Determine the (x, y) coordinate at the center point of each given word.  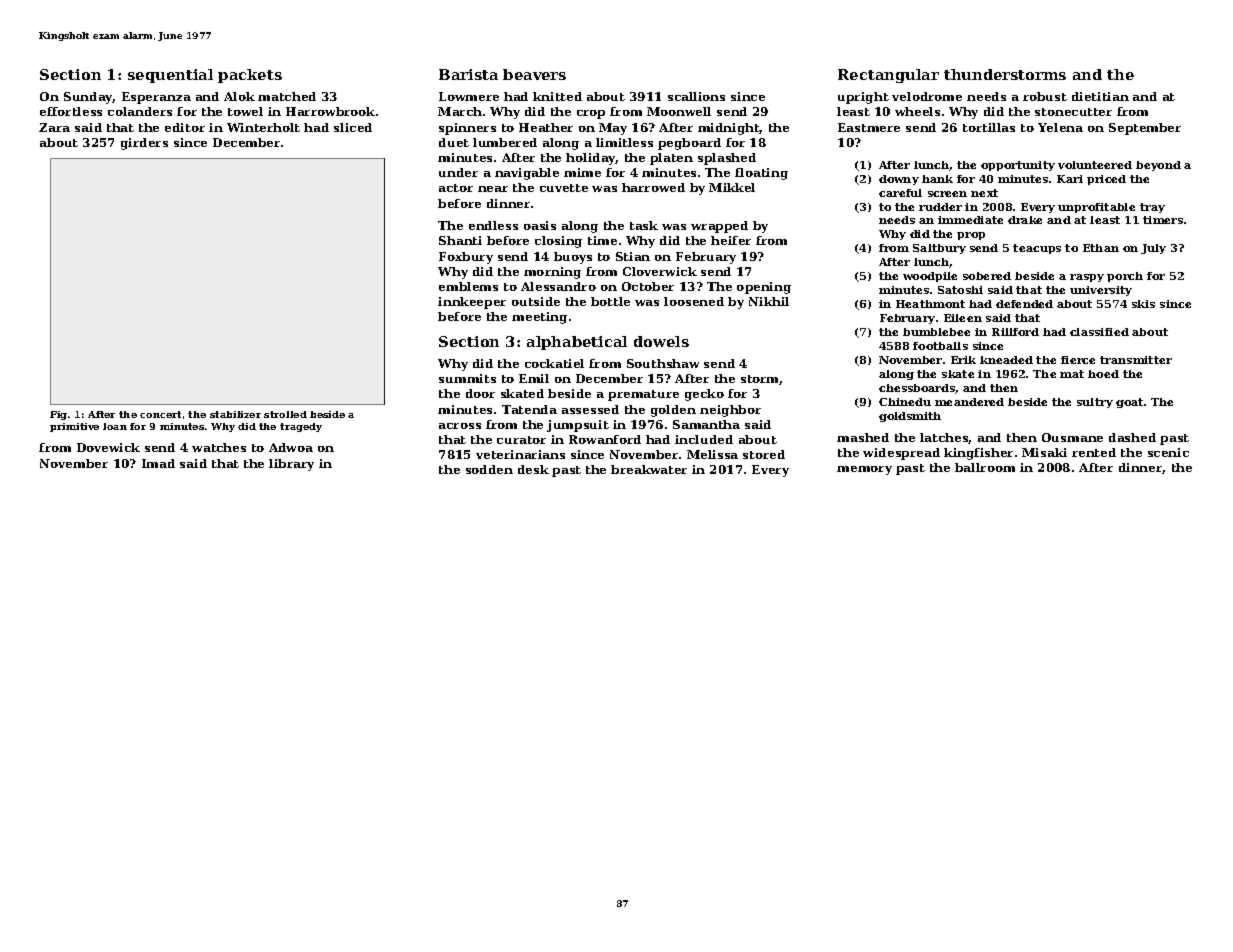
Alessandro (558, 286)
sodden (489, 469)
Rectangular (888, 76)
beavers (534, 74)
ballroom (985, 467)
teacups (1037, 249)
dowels (661, 341)
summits (467, 378)
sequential (170, 76)
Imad (158, 463)
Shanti (460, 240)
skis (1143, 304)
